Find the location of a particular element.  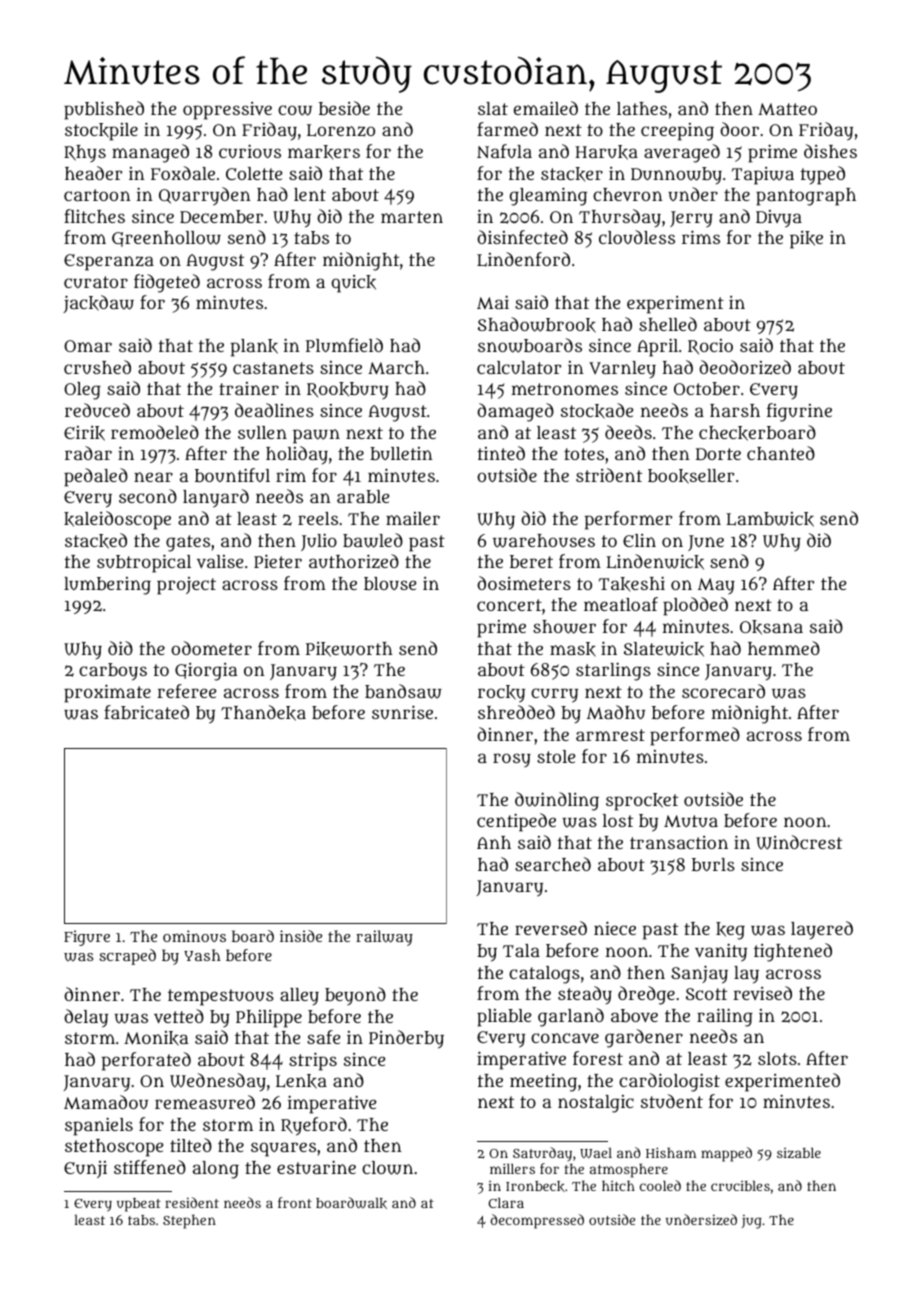

Stephen is located at coordinates (189, 1222).
